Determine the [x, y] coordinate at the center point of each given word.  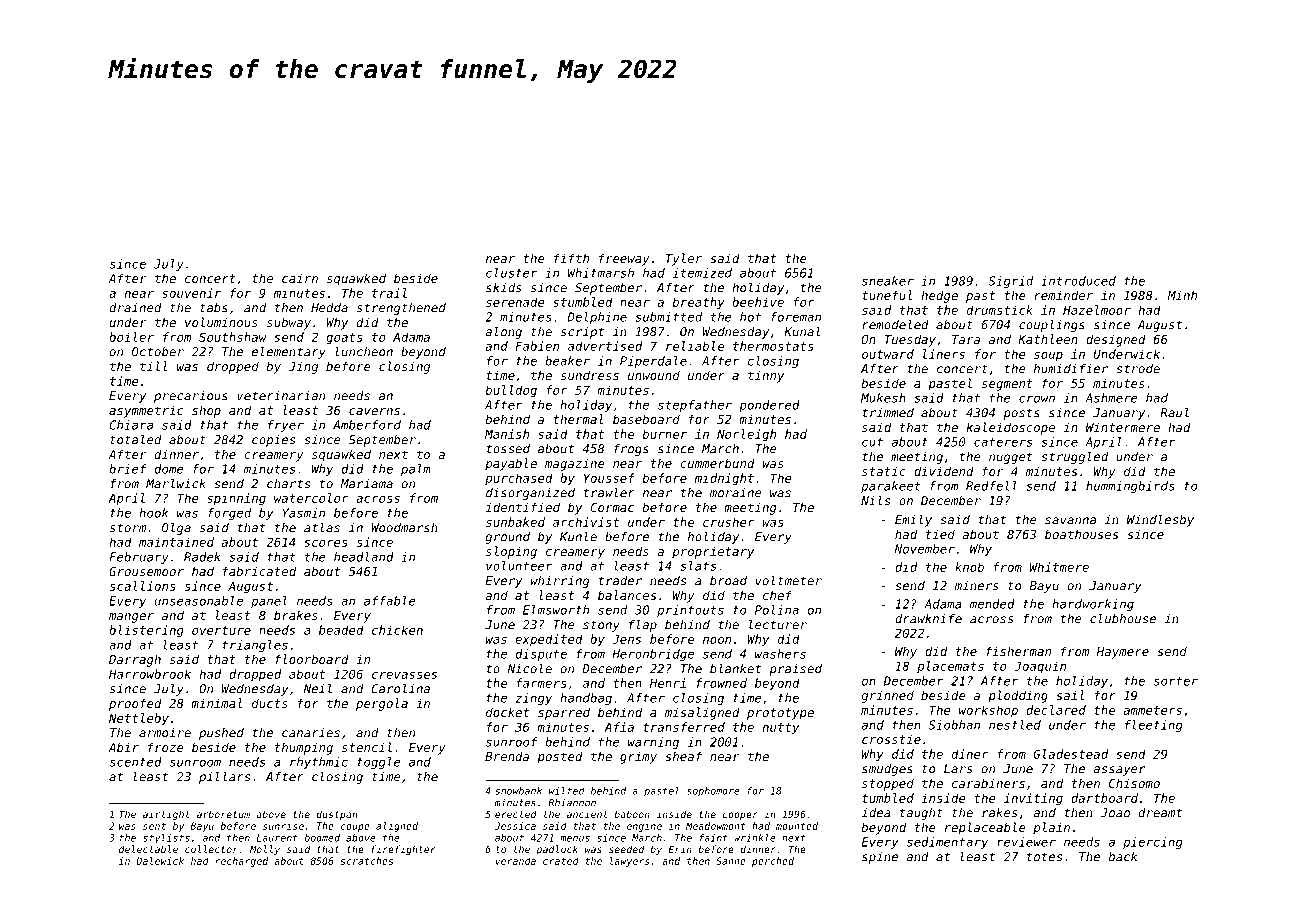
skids [504, 288]
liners [944, 354]
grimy [638, 757]
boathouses [1081, 534]
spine [880, 858]
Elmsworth [556, 610]
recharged [241, 862]
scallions [143, 586]
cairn [300, 278]
